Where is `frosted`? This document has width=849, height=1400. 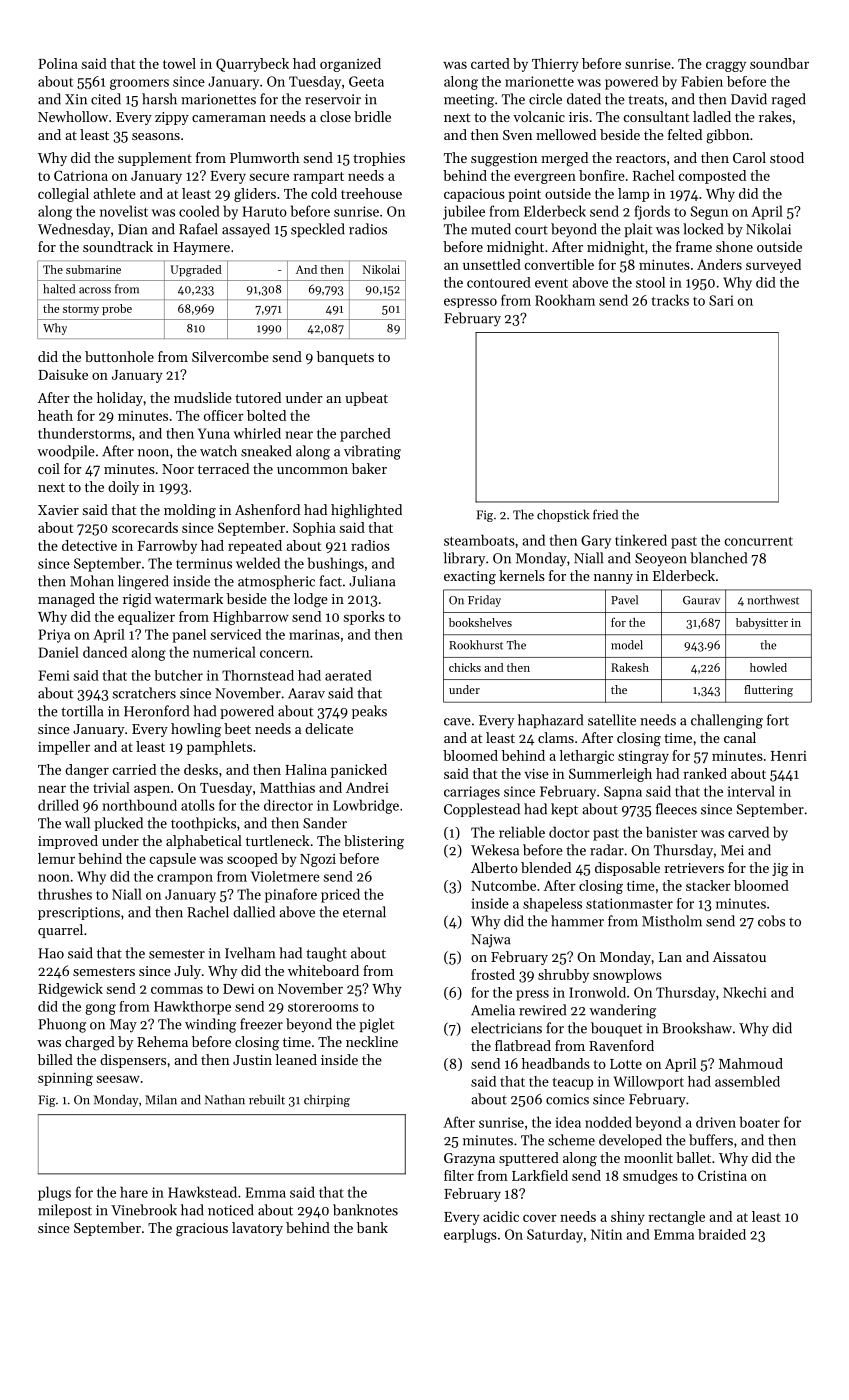 frosted is located at coordinates (493, 974).
